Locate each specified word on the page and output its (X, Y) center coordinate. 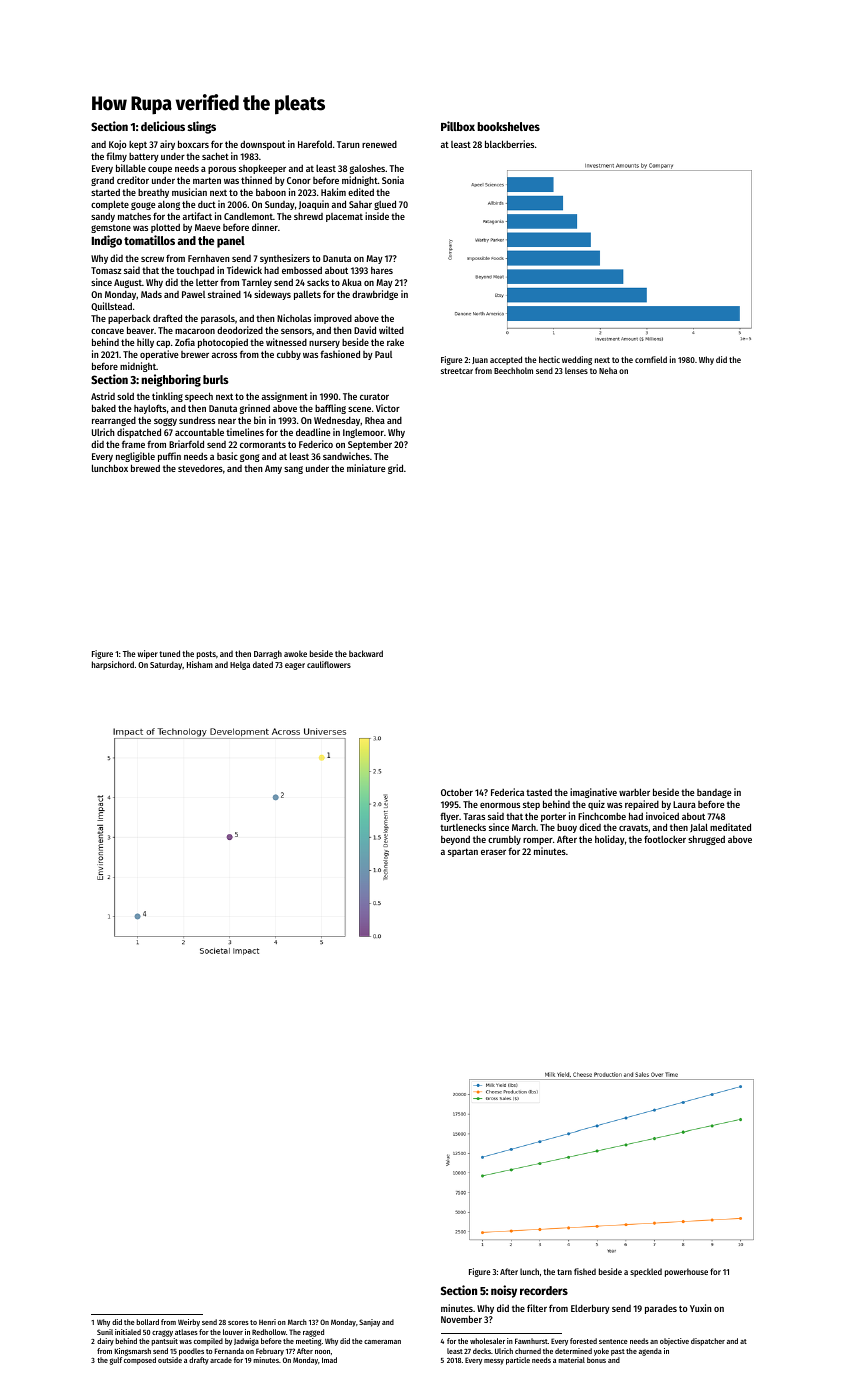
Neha (608, 370)
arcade (221, 1360)
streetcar (457, 371)
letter (207, 282)
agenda (650, 1352)
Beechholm (513, 370)
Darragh (268, 654)
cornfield (651, 359)
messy (494, 1362)
